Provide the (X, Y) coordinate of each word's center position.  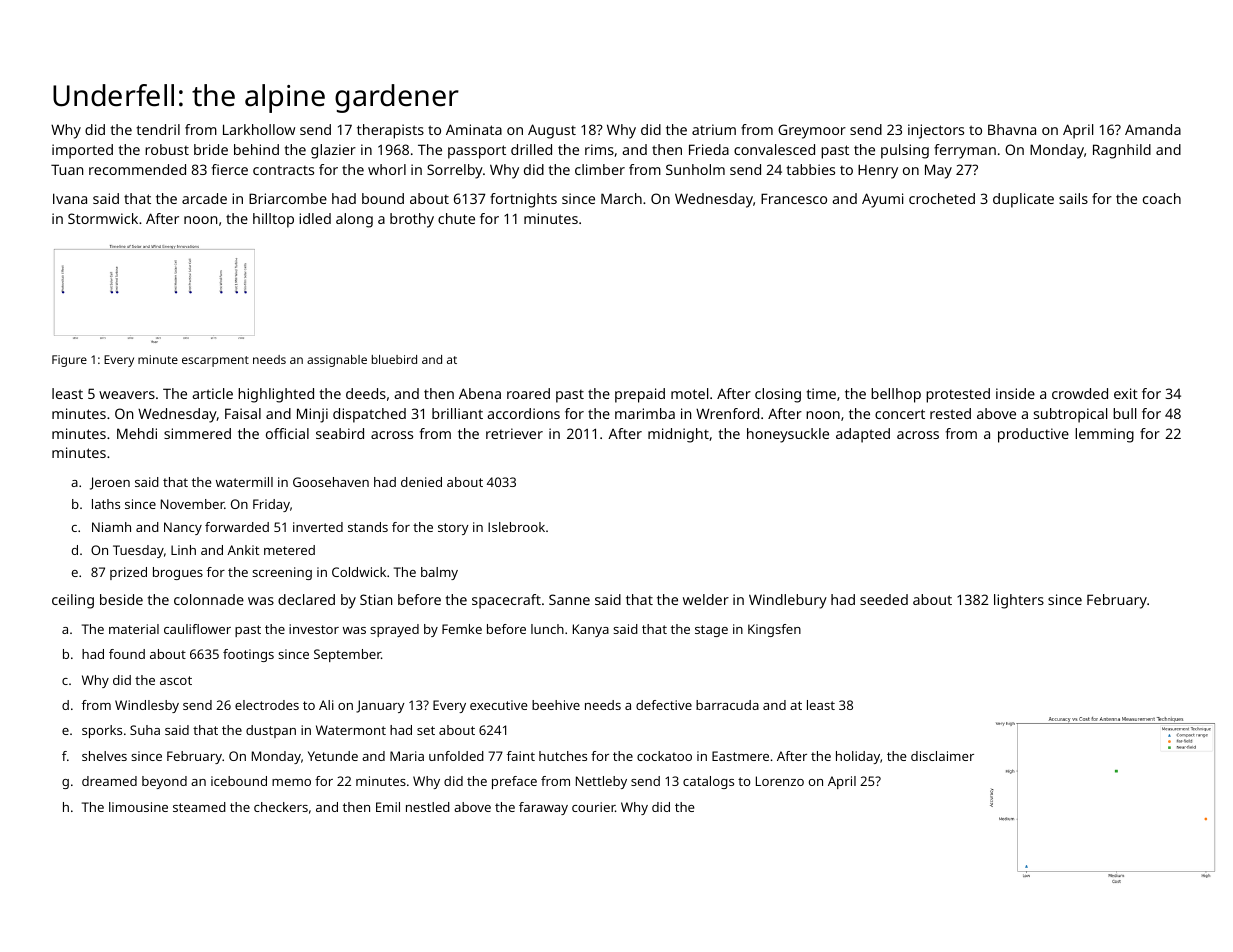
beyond (164, 782)
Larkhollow (259, 129)
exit (1126, 393)
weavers (127, 395)
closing (778, 395)
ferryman (965, 151)
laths (106, 504)
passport (477, 152)
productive (1033, 435)
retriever (514, 433)
